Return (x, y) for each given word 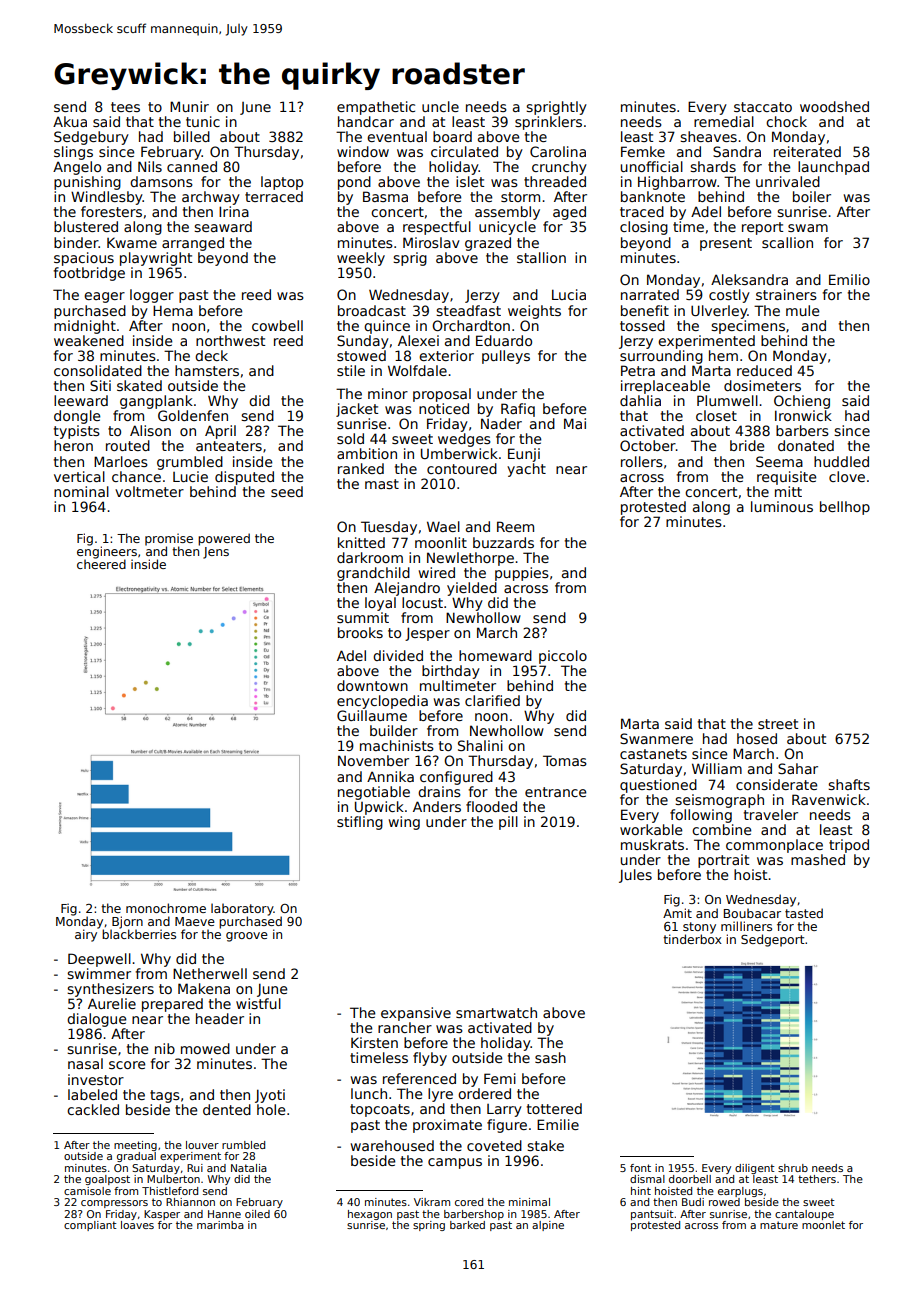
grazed (488, 244)
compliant (90, 1226)
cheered (101, 564)
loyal (380, 604)
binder (76, 242)
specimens (748, 327)
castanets (653, 754)
